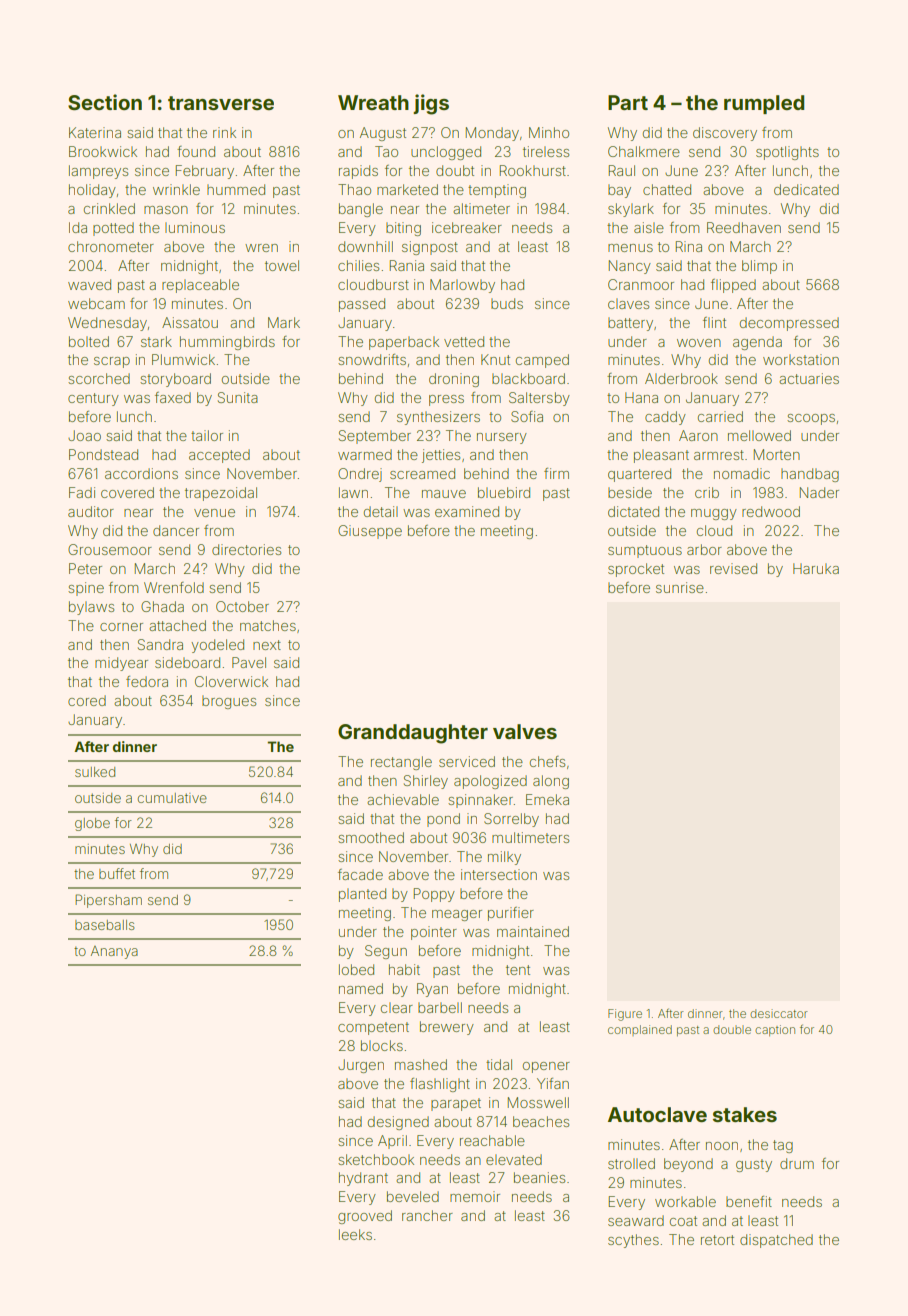 The height and width of the image is (1316, 908). What do you see at coordinates (757, 343) in the image?
I see `agenda` at bounding box center [757, 343].
